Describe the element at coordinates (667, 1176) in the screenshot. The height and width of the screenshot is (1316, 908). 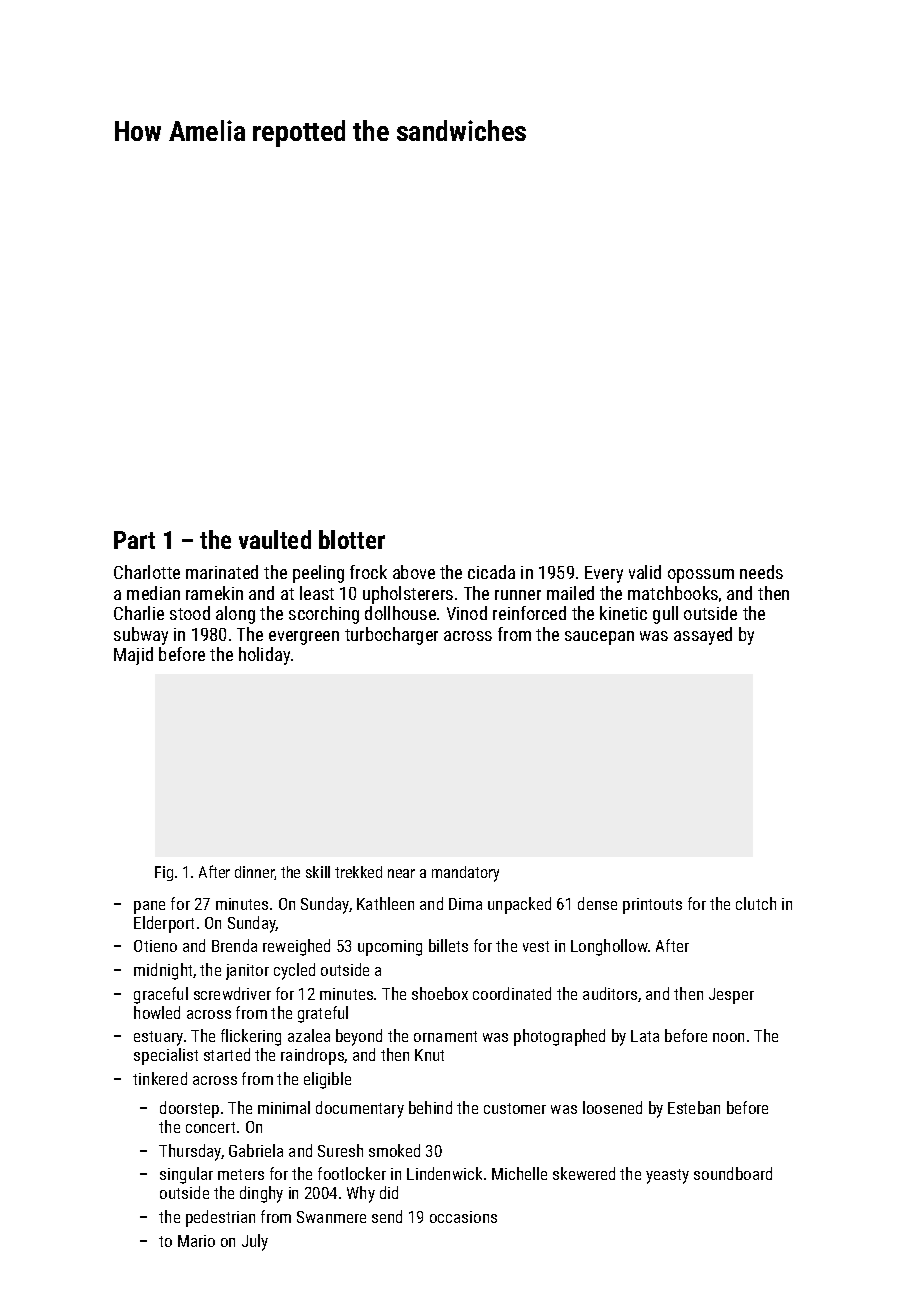
I see `yeasty` at that location.
